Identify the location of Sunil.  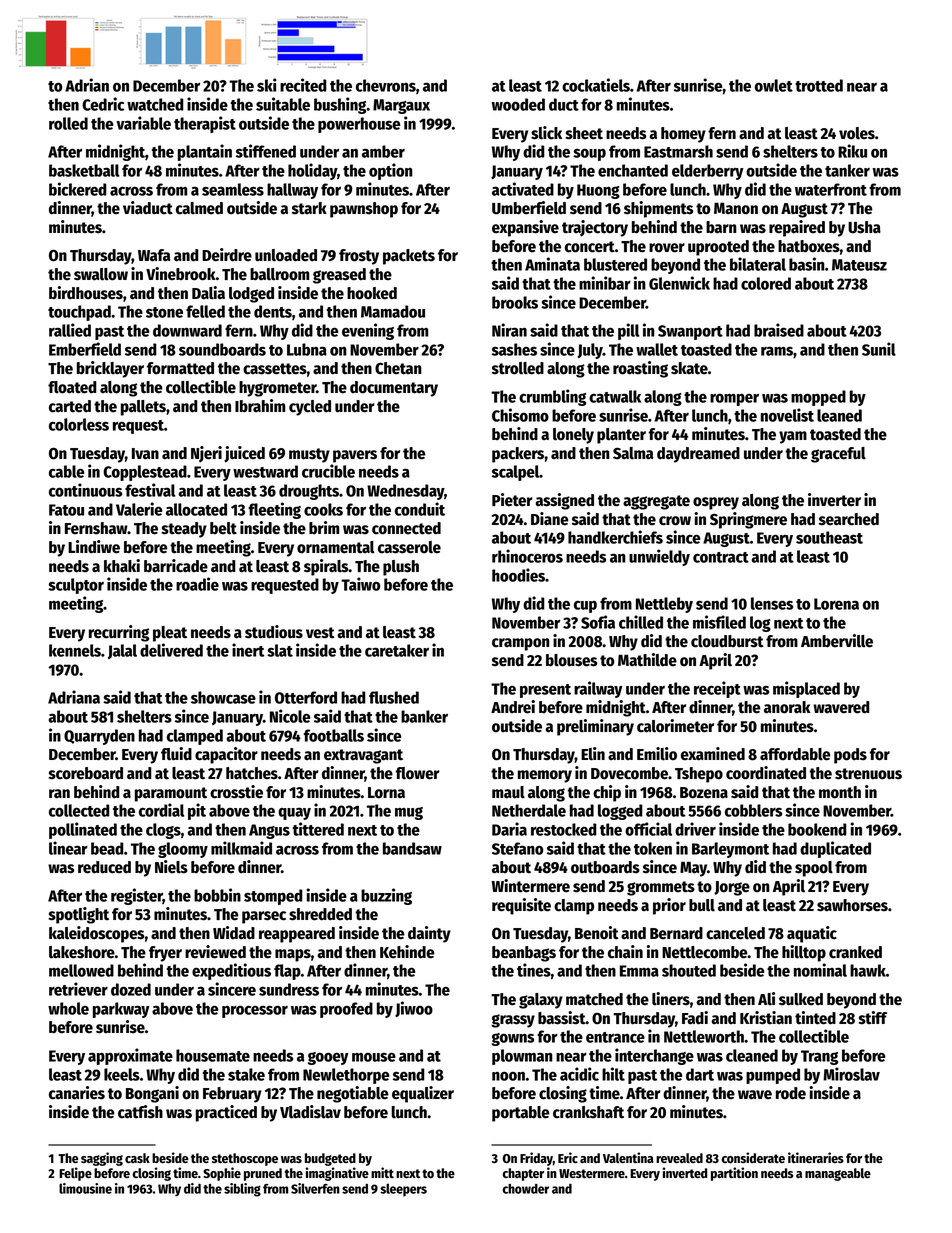
(879, 349).
